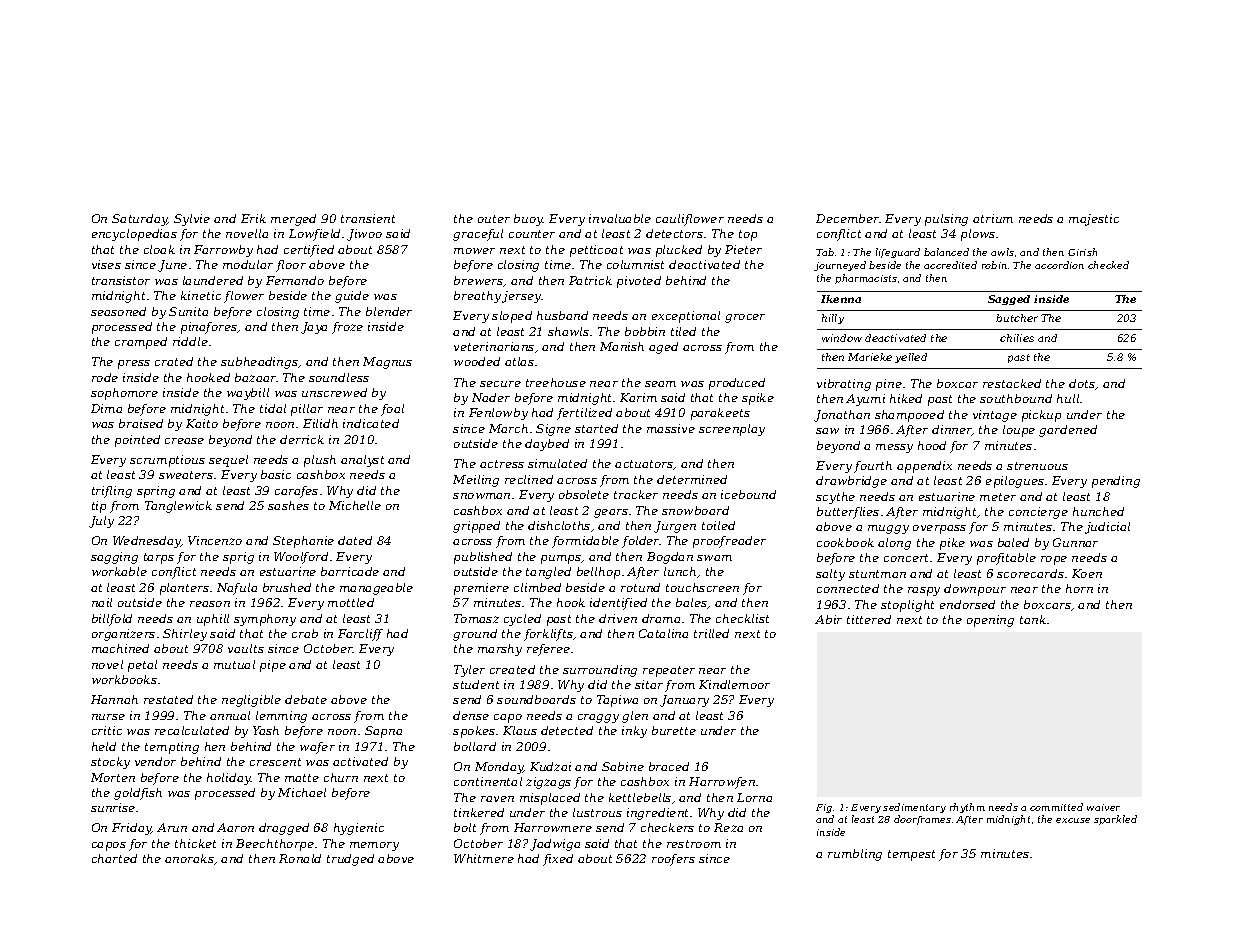  What do you see at coordinates (635, 717) in the document?
I see `glen` at bounding box center [635, 717].
